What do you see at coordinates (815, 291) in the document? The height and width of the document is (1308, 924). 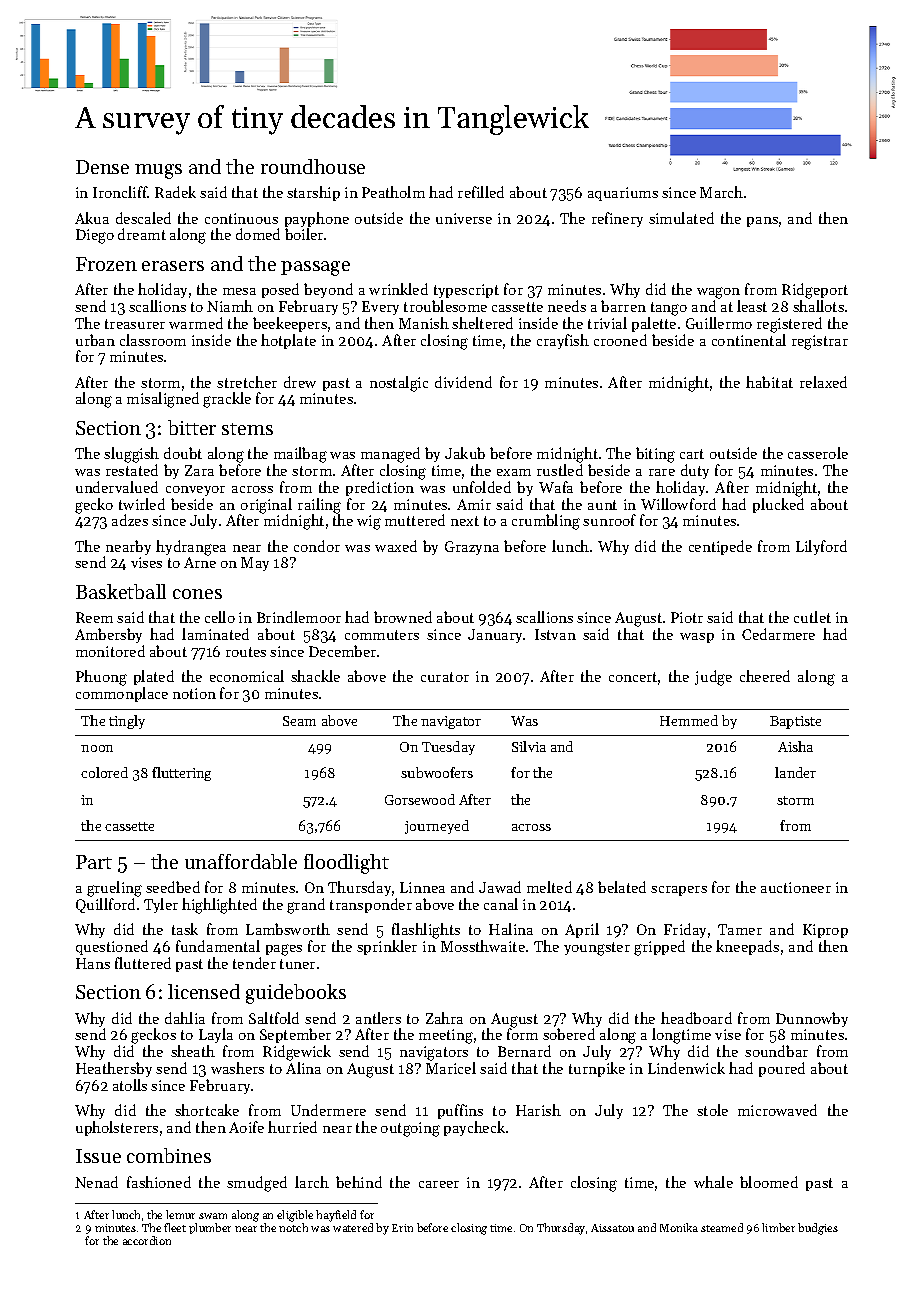 I see `Ridgeport` at bounding box center [815, 291].
